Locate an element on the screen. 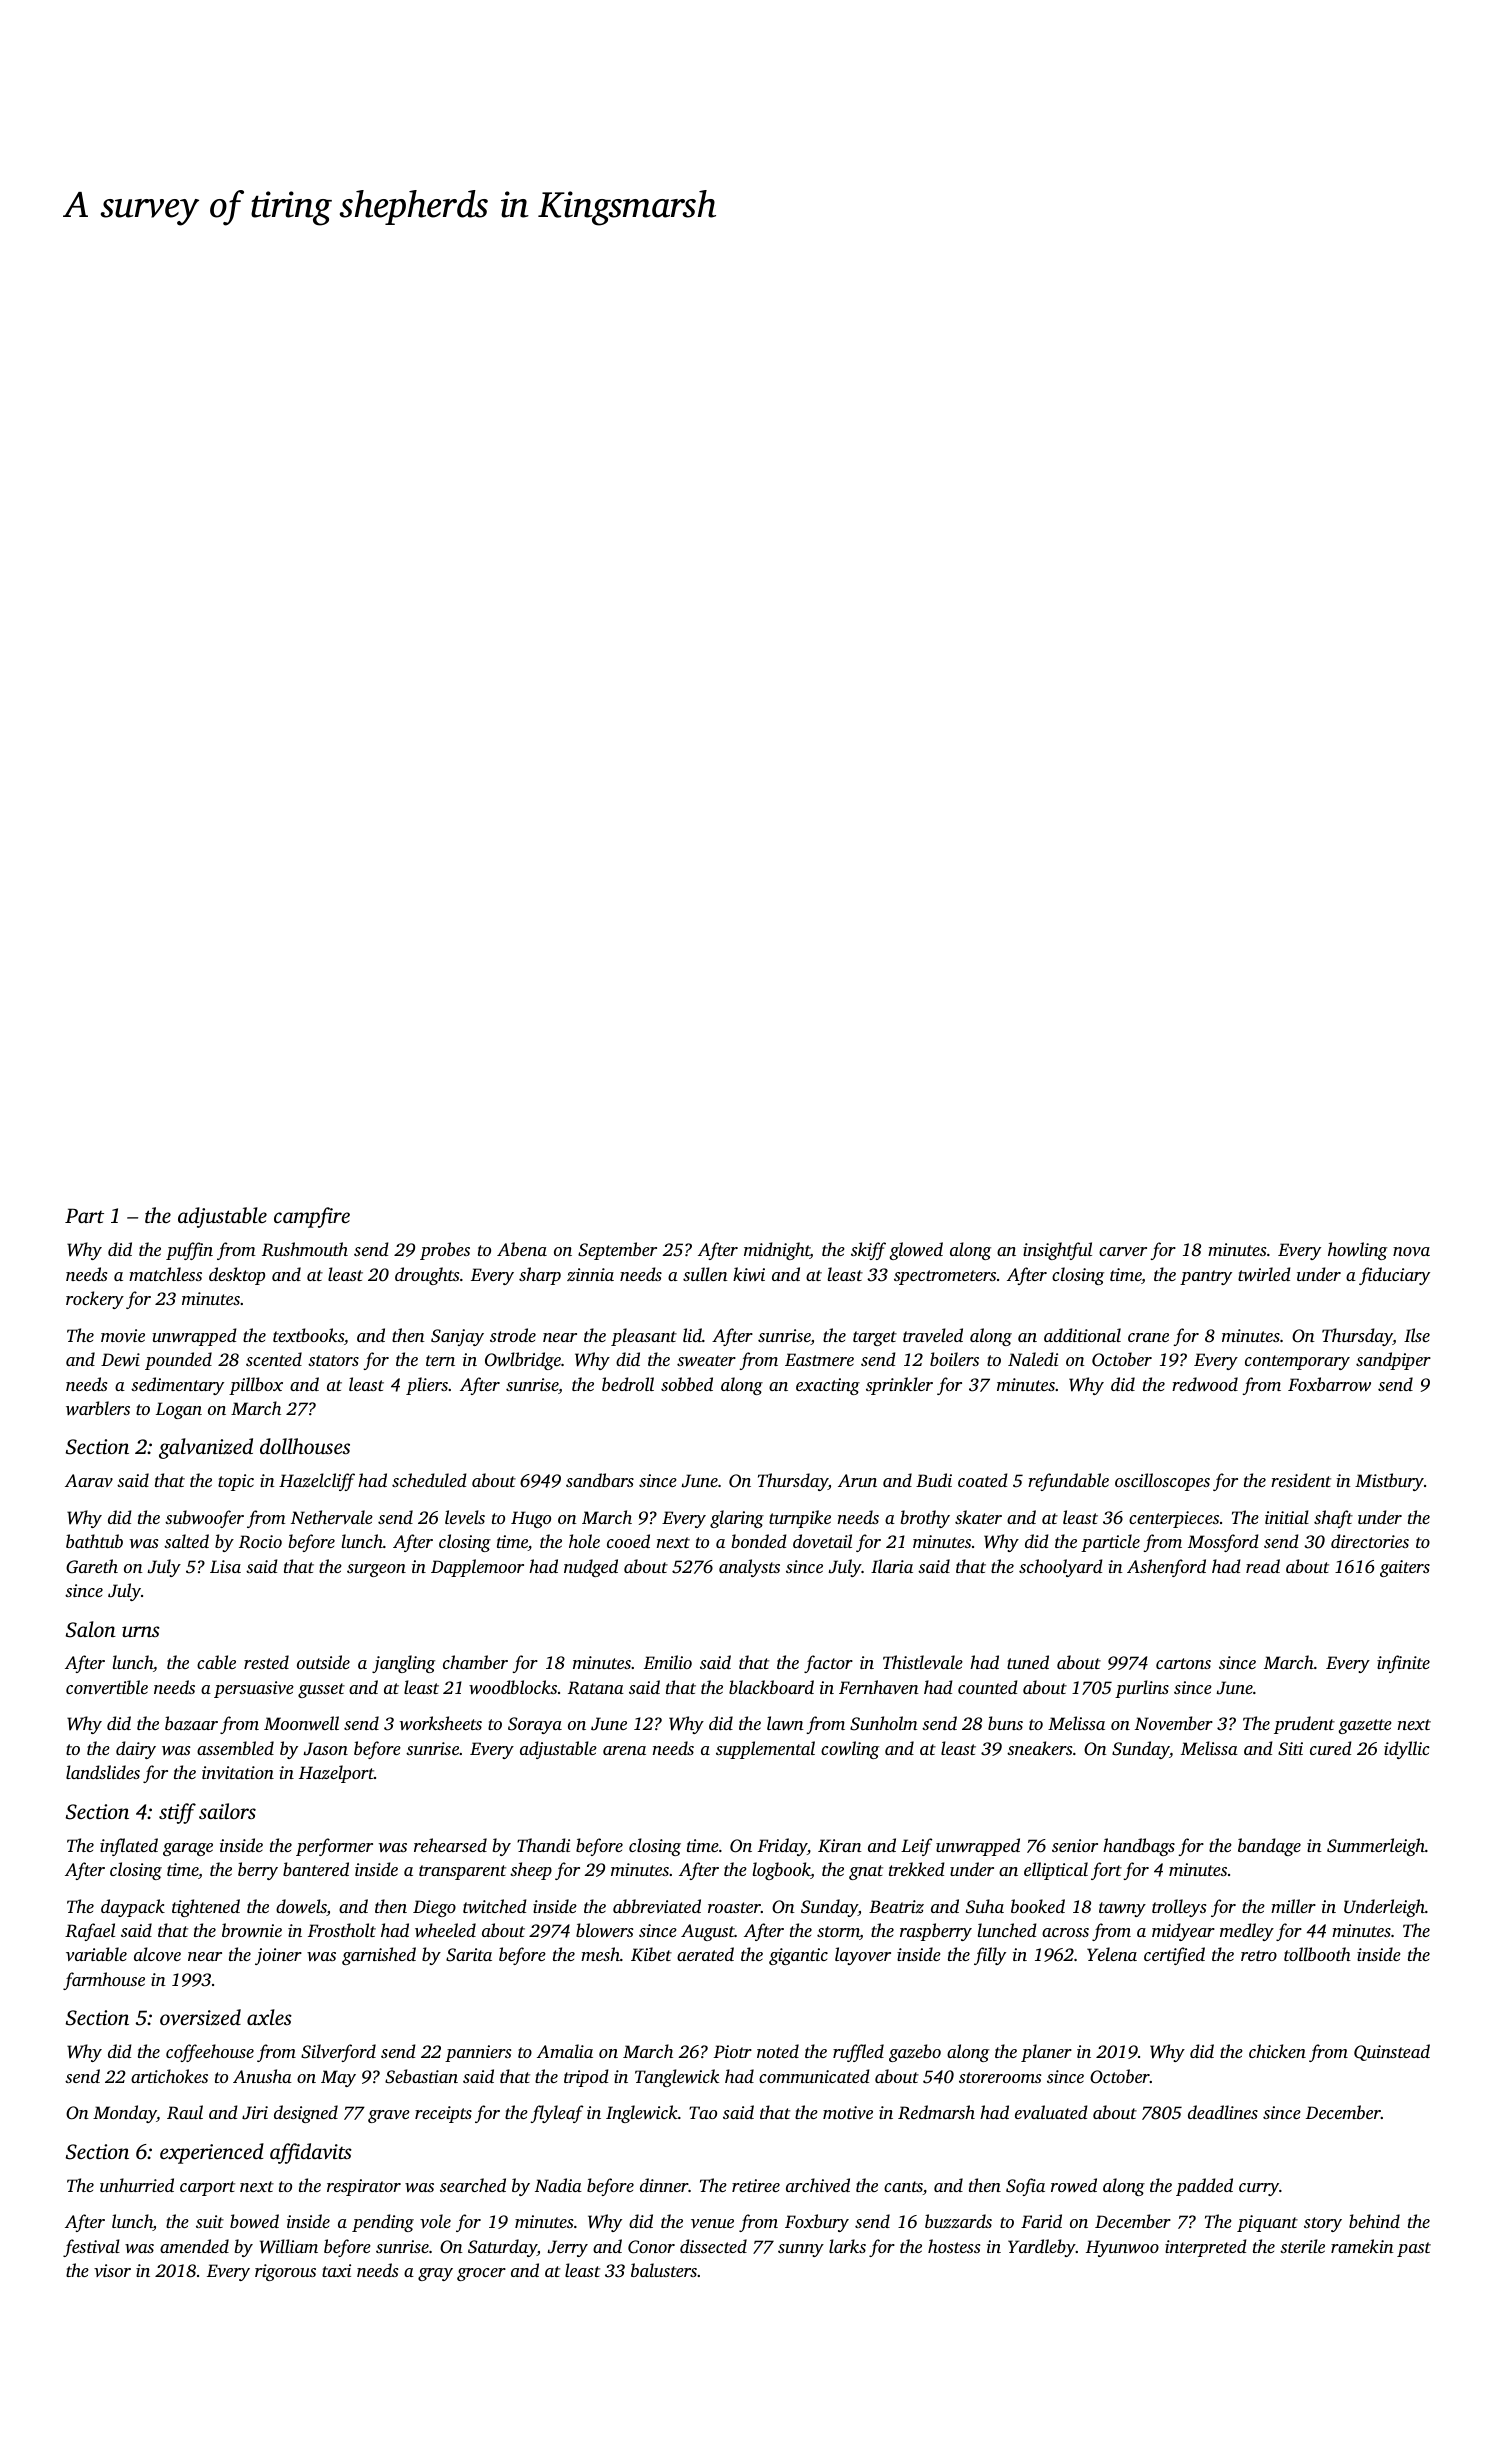 The width and height of the screenshot is (1496, 2464). carver is located at coordinates (1123, 1251).
